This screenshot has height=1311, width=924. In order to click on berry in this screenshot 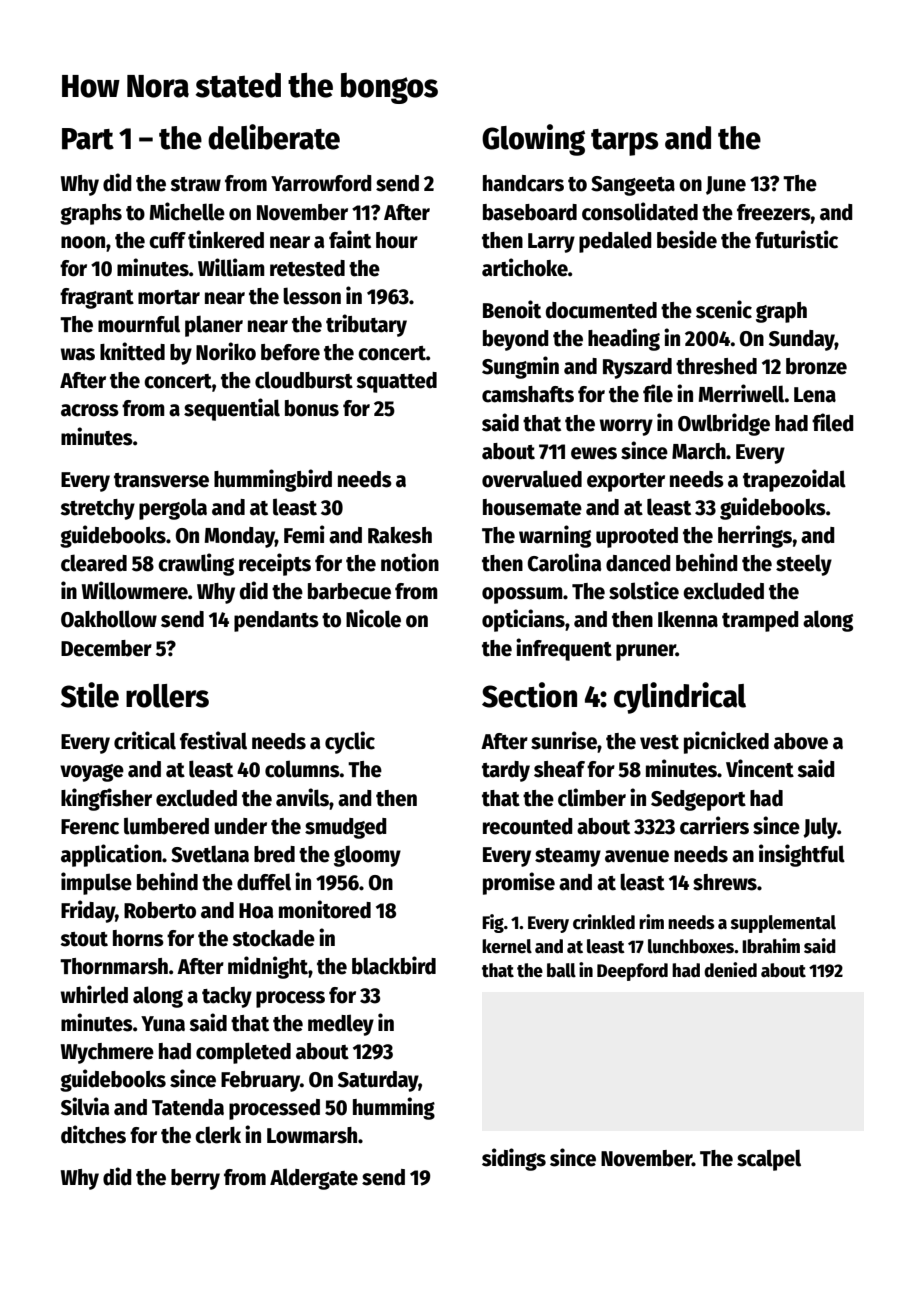, I will do `click(195, 1179)`.
